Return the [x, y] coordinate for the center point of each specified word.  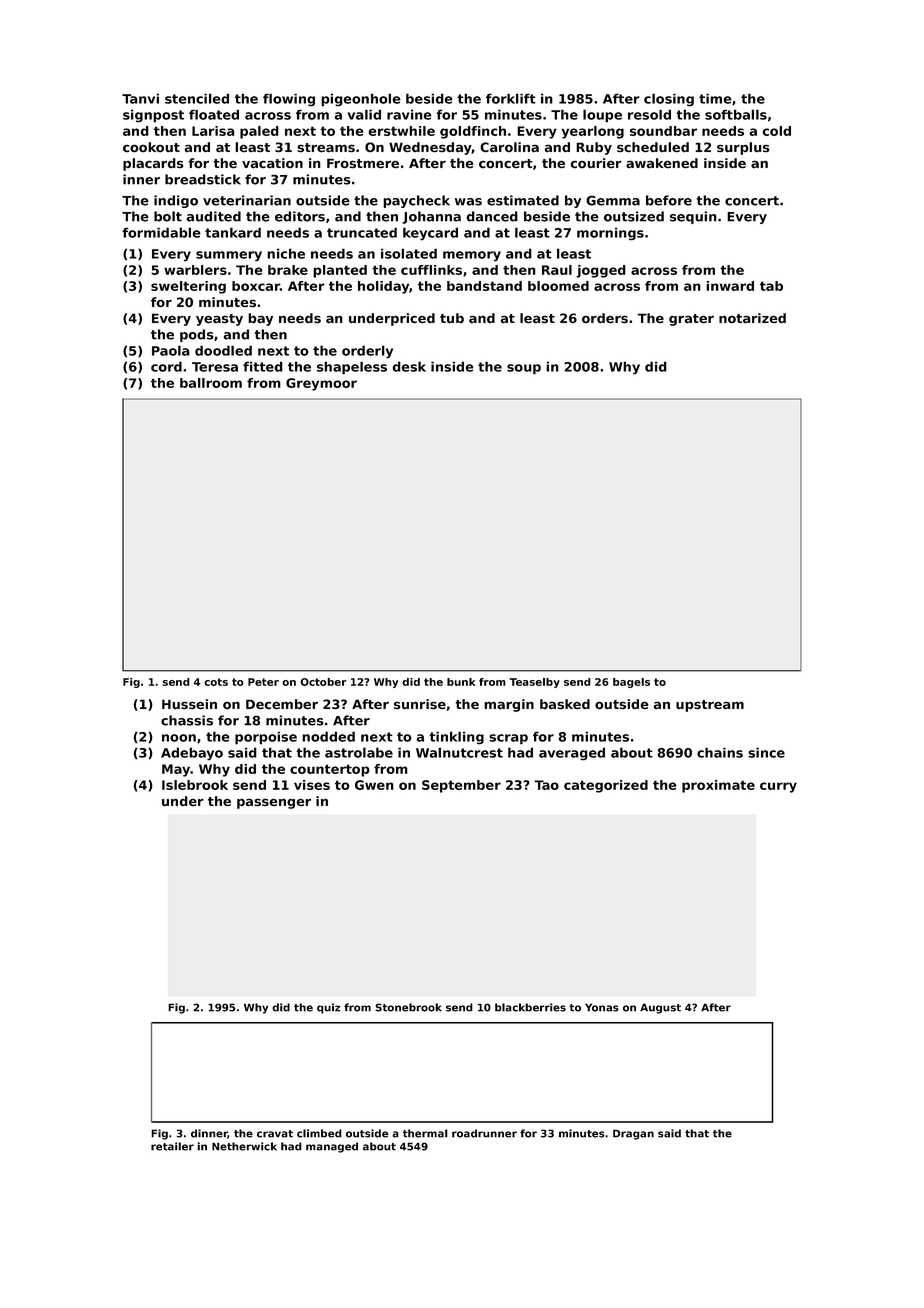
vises [312, 785]
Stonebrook [408, 1007]
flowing [289, 99]
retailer [172, 1146]
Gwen [374, 785]
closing [669, 99]
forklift [511, 98]
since [766, 753]
